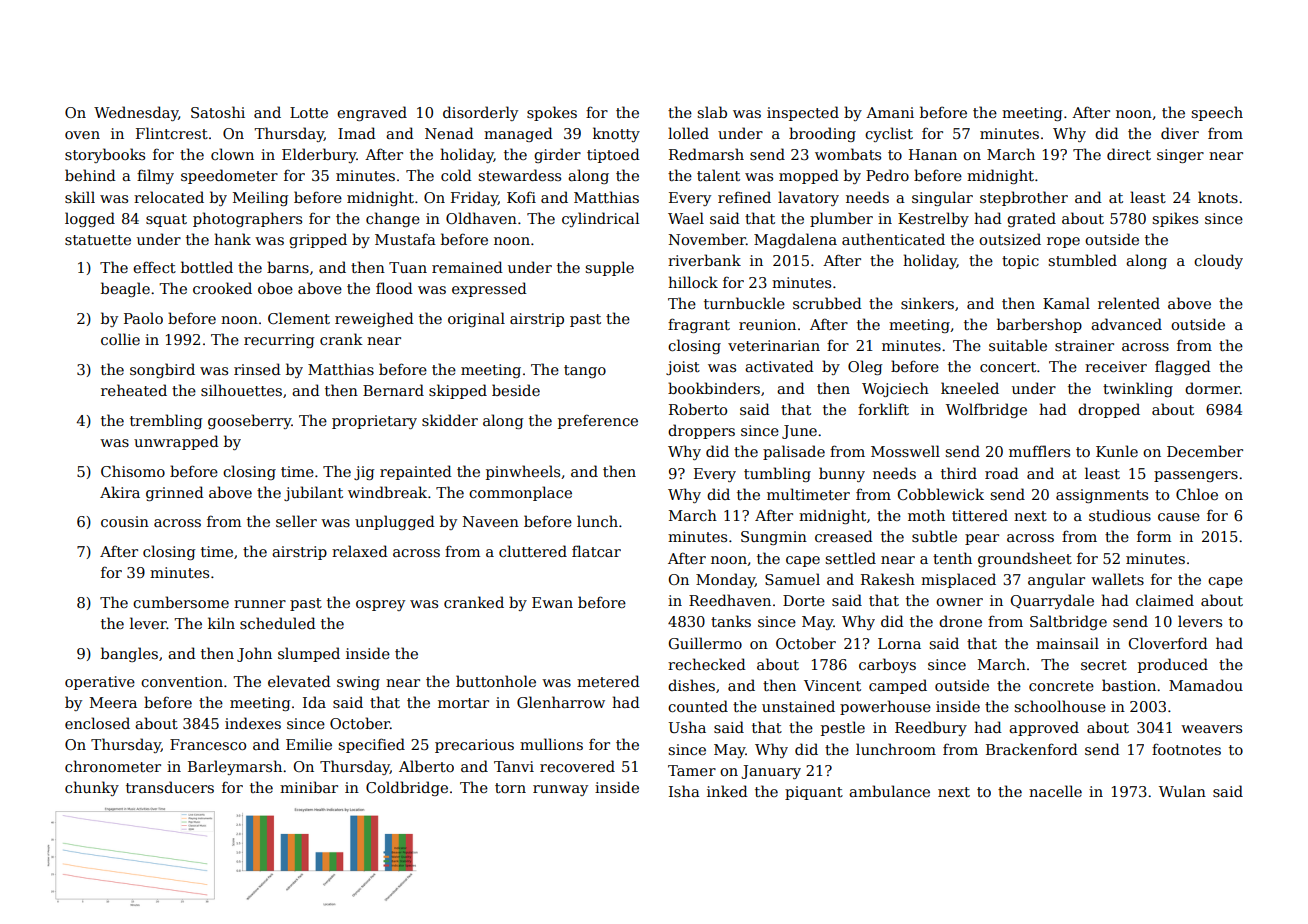 This screenshot has width=1308, height=924. I want to click on Brackenford, so click(1032, 749).
